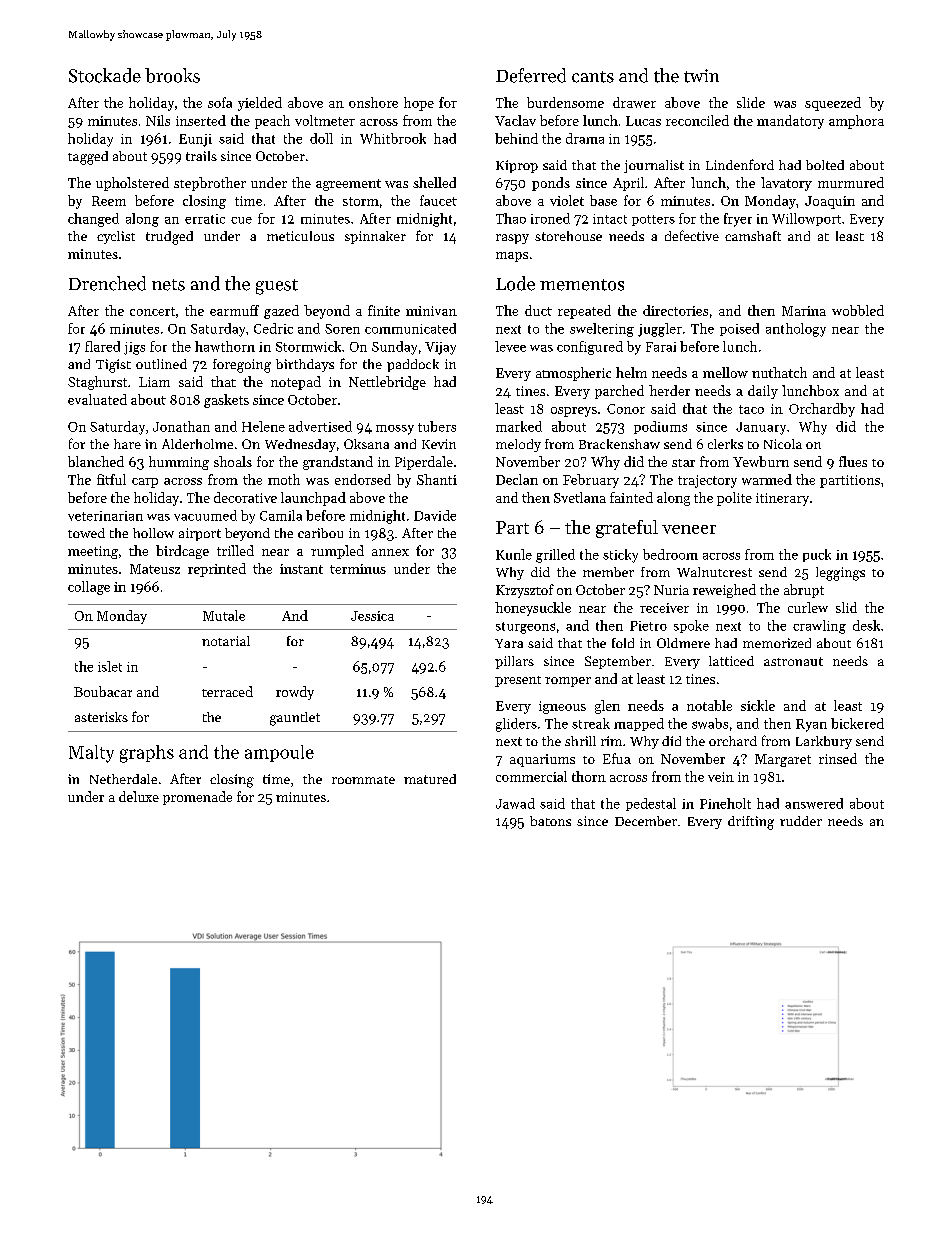  Describe the element at coordinates (373, 102) in the page. I see `onshore` at that location.
